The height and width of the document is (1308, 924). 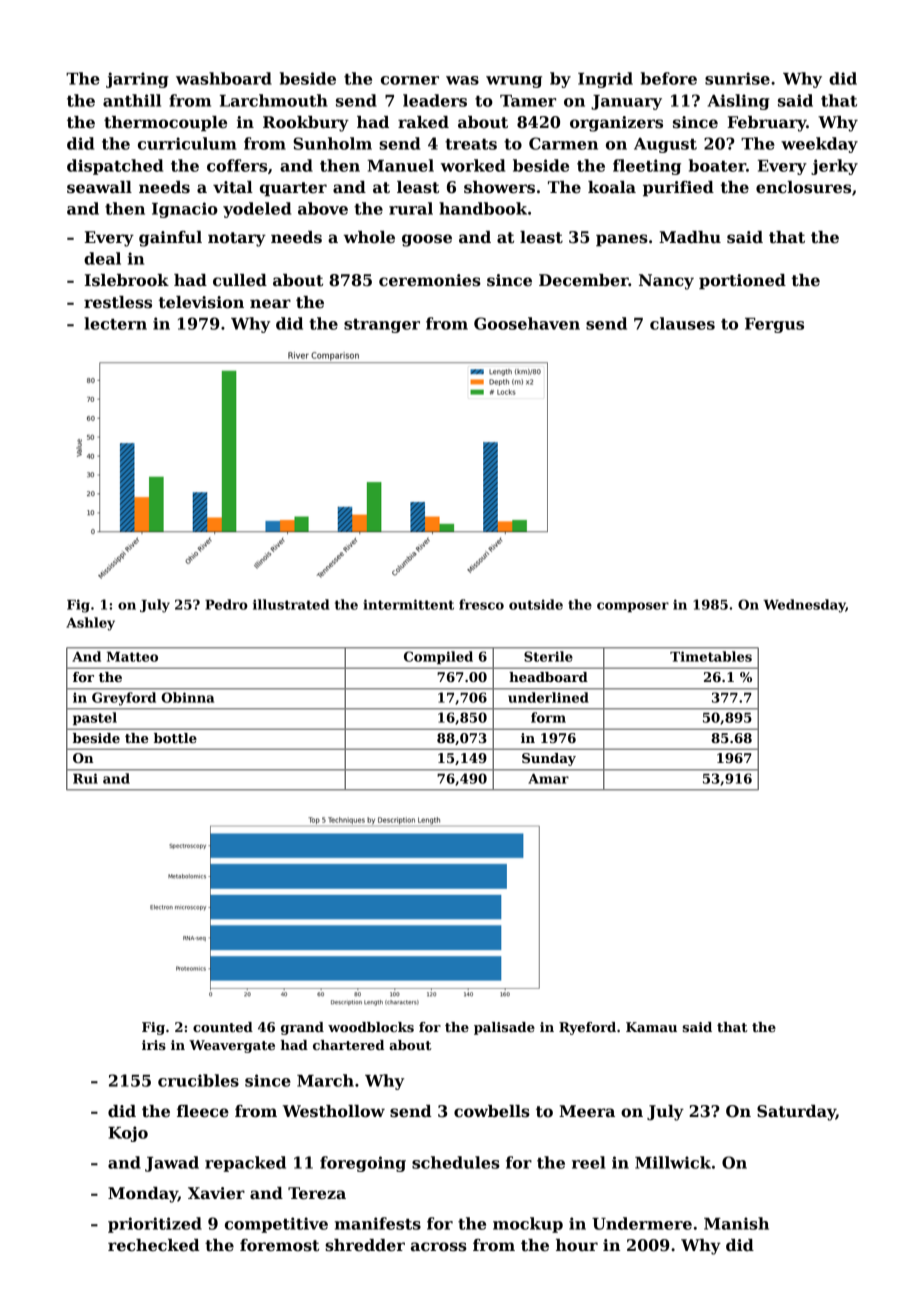 I want to click on lectern, so click(x=115, y=323).
